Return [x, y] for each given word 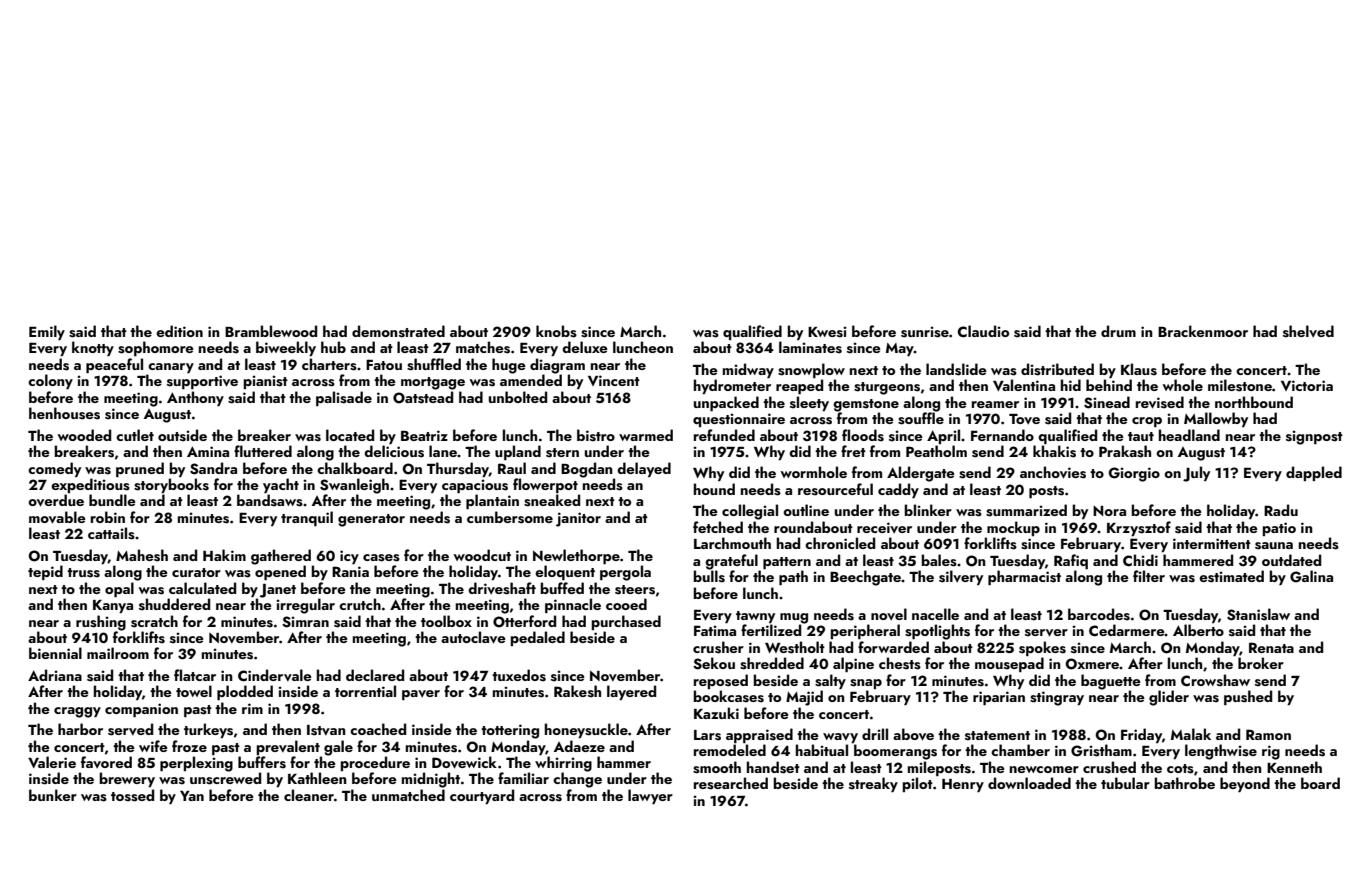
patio [1279, 529]
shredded [772, 663]
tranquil [307, 518]
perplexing [196, 764]
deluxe [585, 347]
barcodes [1099, 614]
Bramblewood [271, 331]
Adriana [55, 675]
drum [1118, 331]
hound [714, 489]
